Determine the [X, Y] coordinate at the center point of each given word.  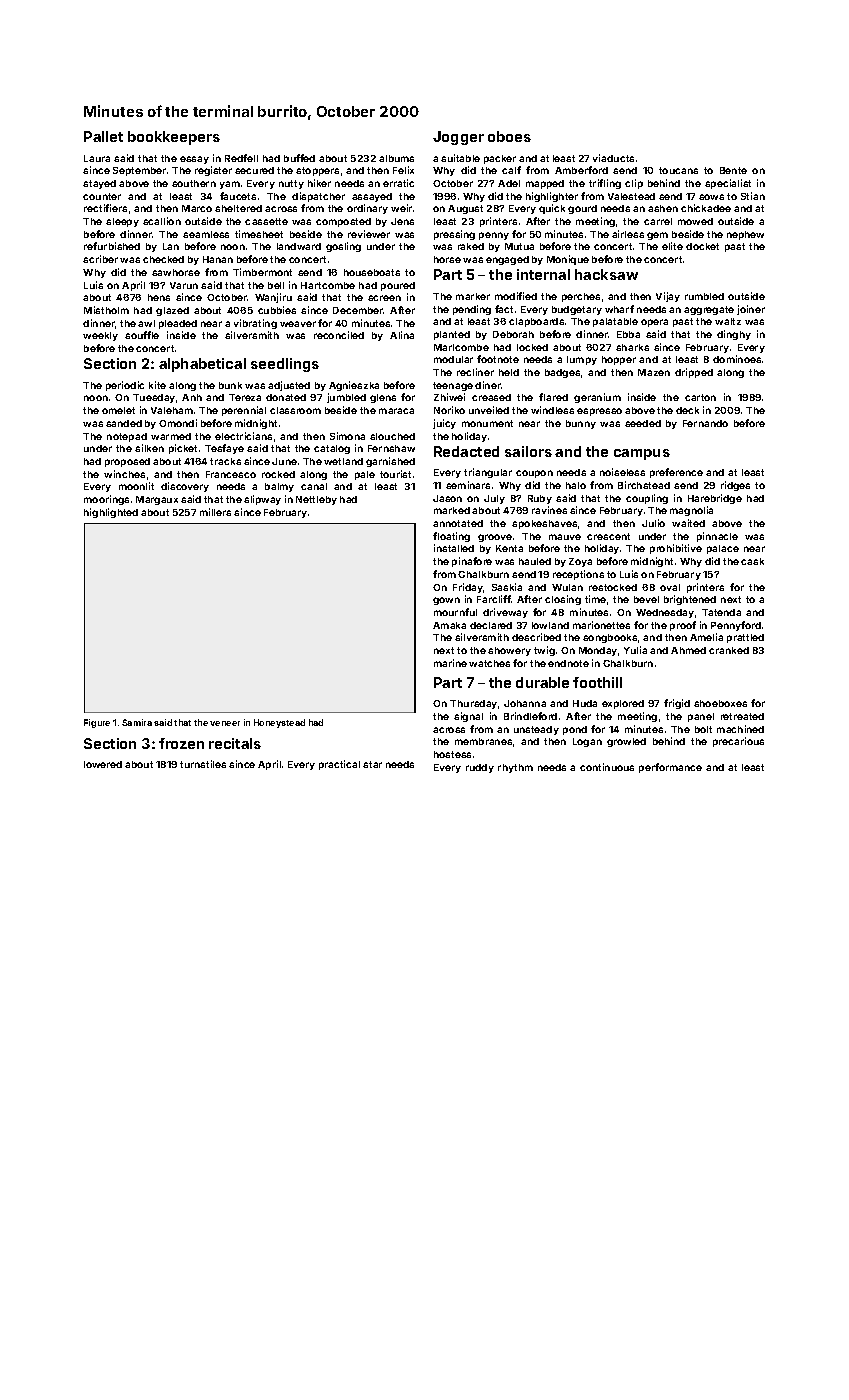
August [465, 209]
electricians [243, 436]
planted [452, 335]
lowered [103, 764]
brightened [690, 600]
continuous [607, 767]
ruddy [480, 768]
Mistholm [106, 310]
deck [687, 410]
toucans [678, 170]
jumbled [346, 398]
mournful [455, 612]
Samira [137, 722]
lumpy [582, 360]
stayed [99, 184]
